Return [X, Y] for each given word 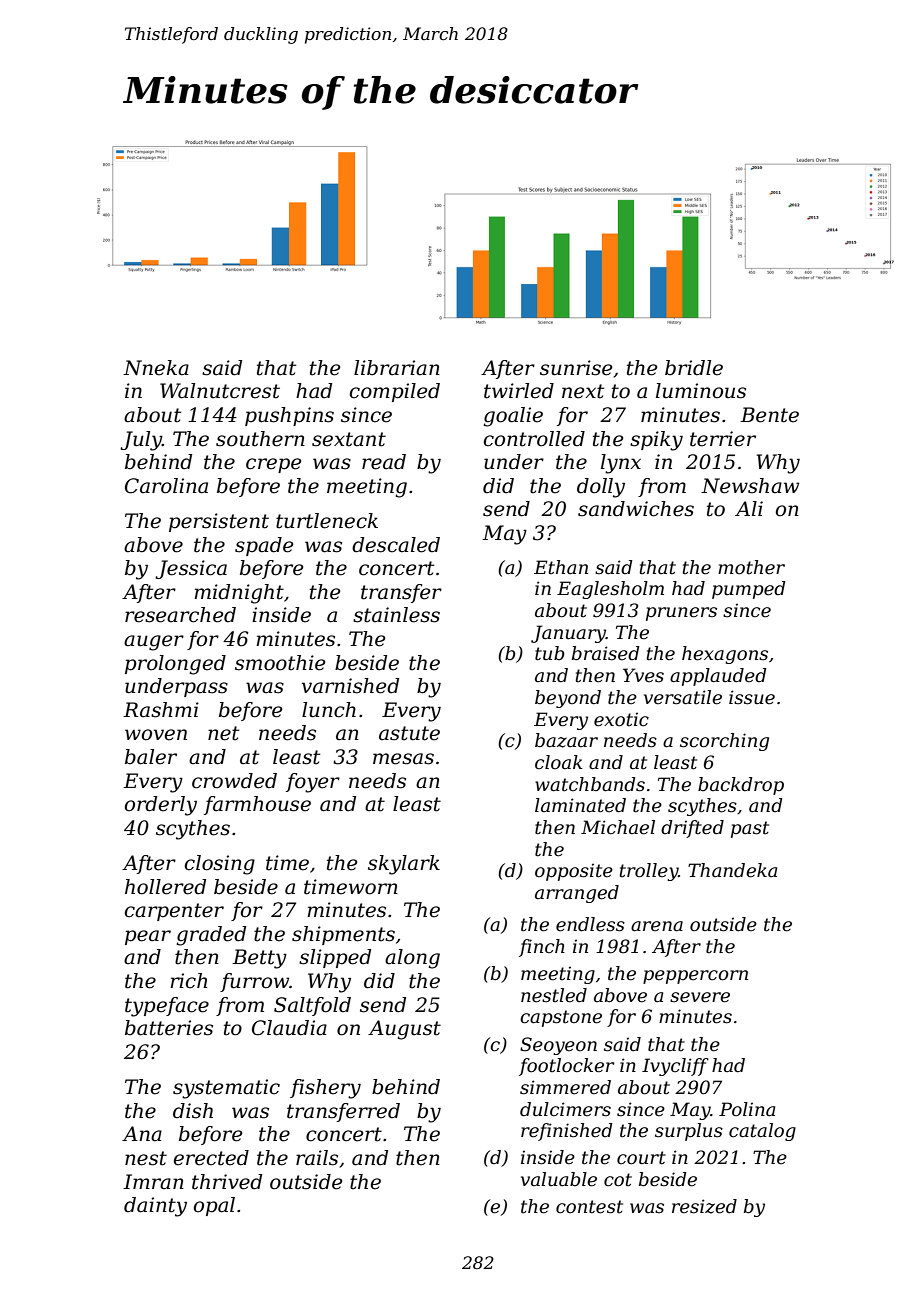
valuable [559, 1179]
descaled [396, 545]
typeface [167, 1007]
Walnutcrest [220, 391]
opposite [574, 872]
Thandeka [732, 870]
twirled [519, 391]
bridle [694, 368]
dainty [155, 1207]
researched [180, 615]
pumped [748, 590]
